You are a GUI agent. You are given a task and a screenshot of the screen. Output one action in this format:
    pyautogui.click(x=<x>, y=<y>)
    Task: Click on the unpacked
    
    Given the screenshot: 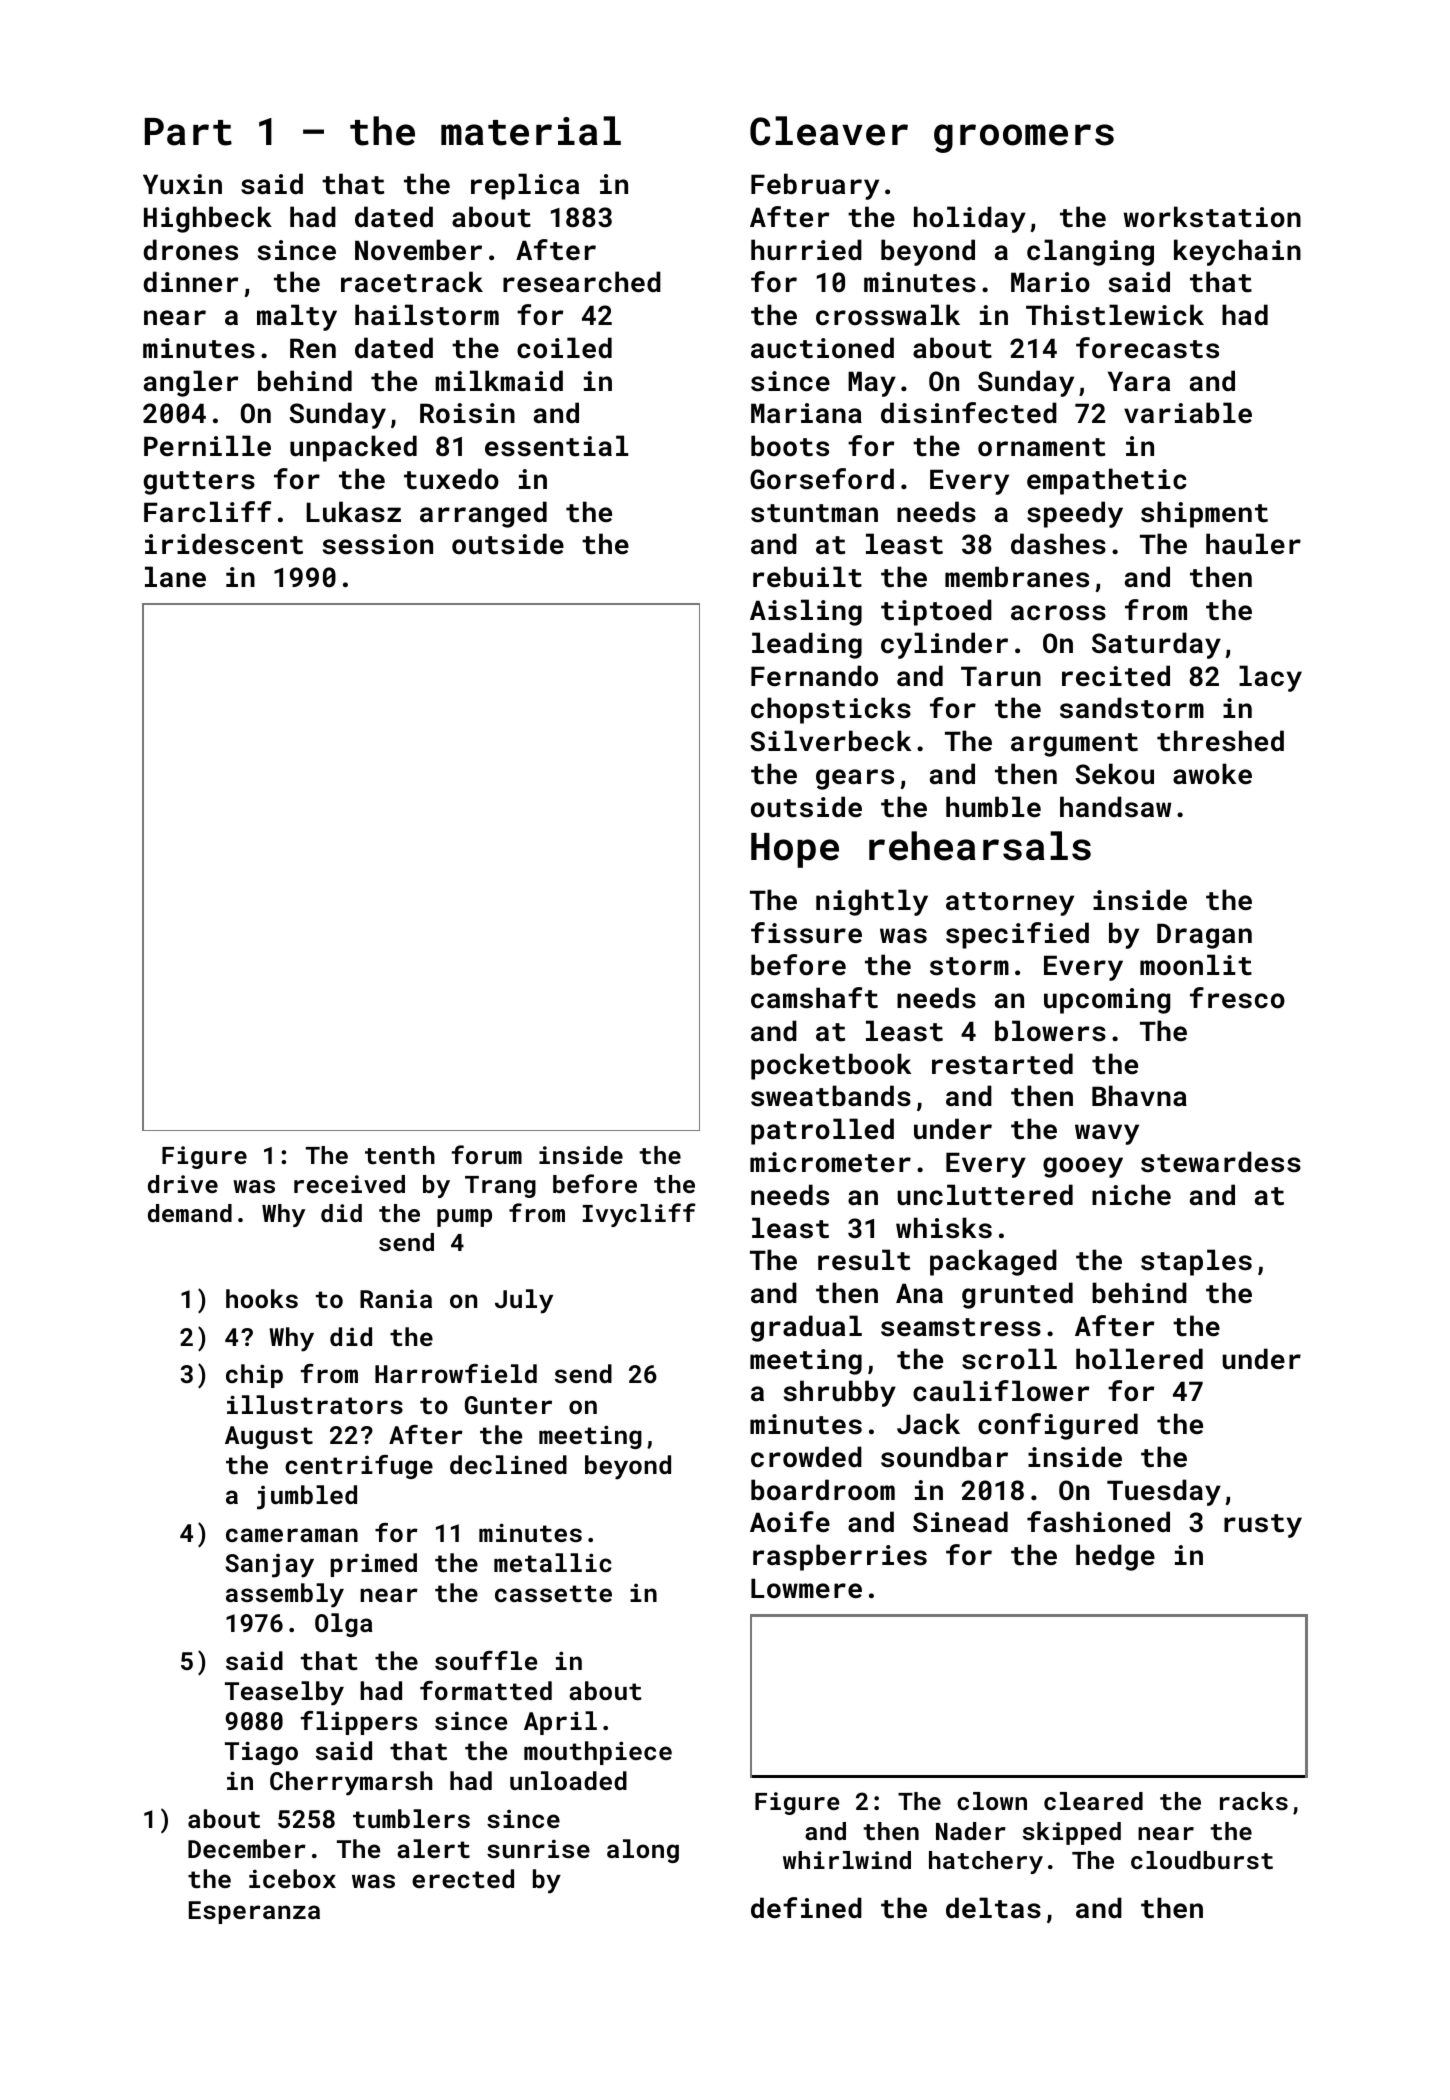 What is the action you would take?
    pyautogui.click(x=353, y=448)
